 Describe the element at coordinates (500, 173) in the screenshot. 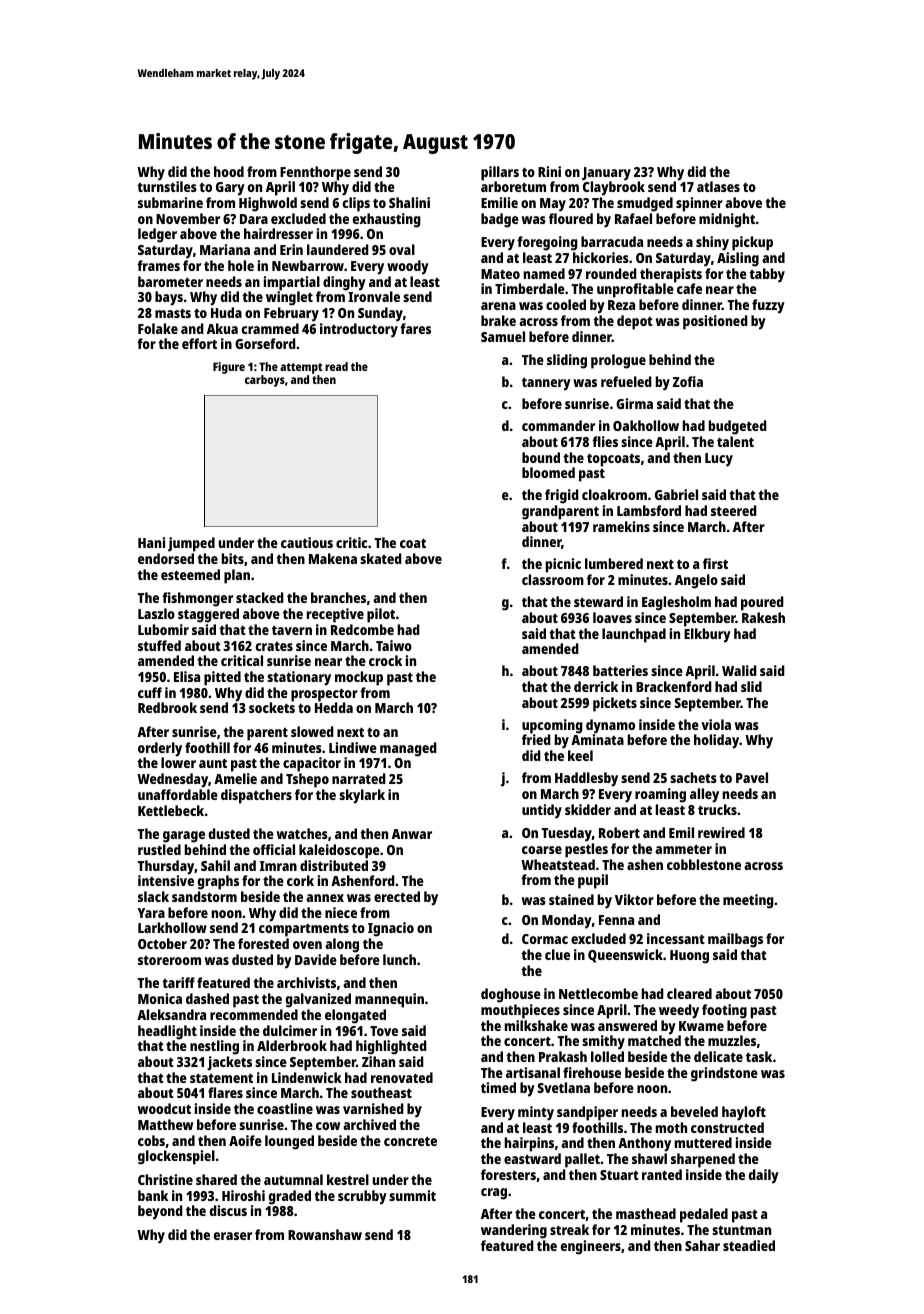

I see `pillars` at that location.
